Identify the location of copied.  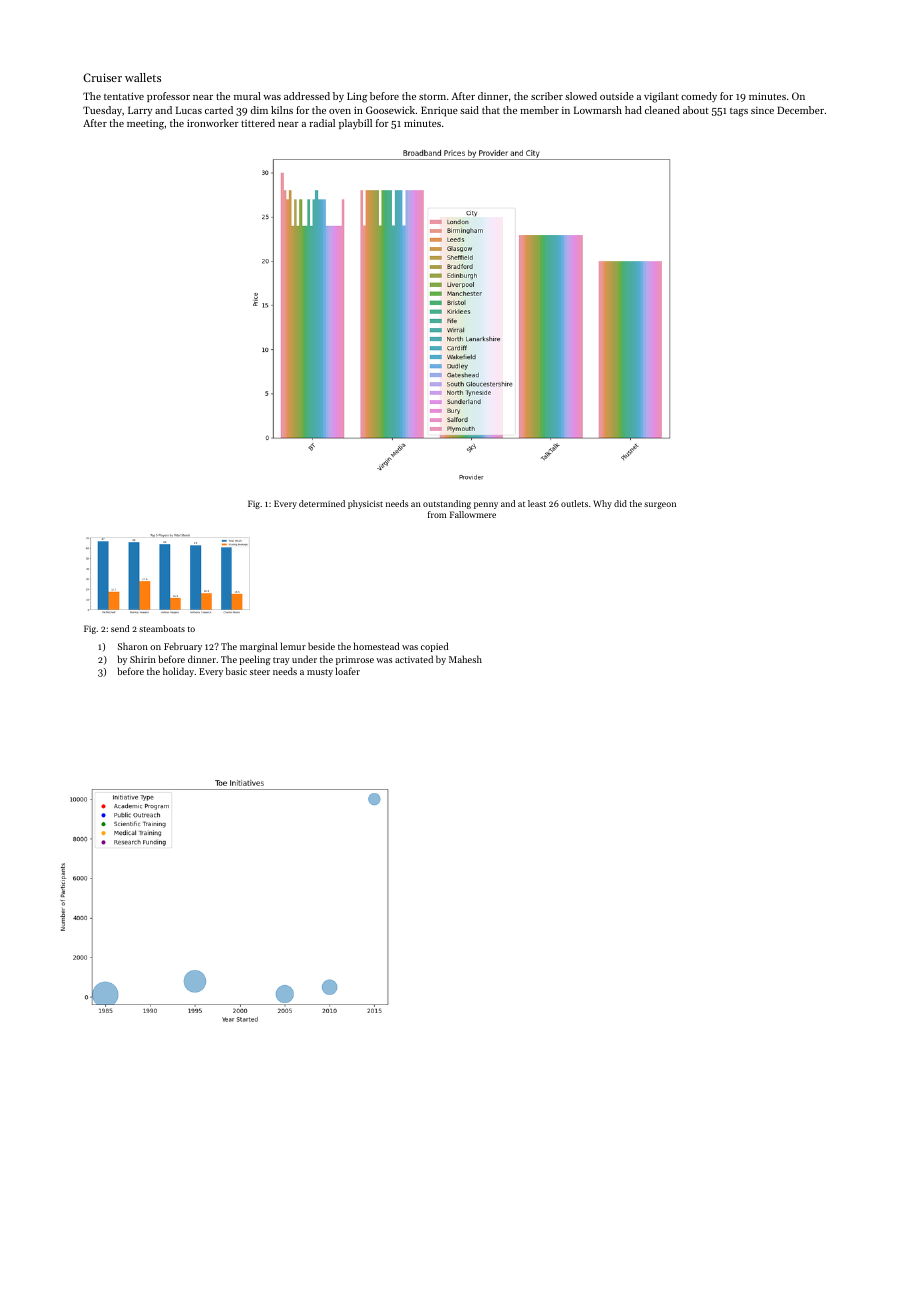
(434, 647).
